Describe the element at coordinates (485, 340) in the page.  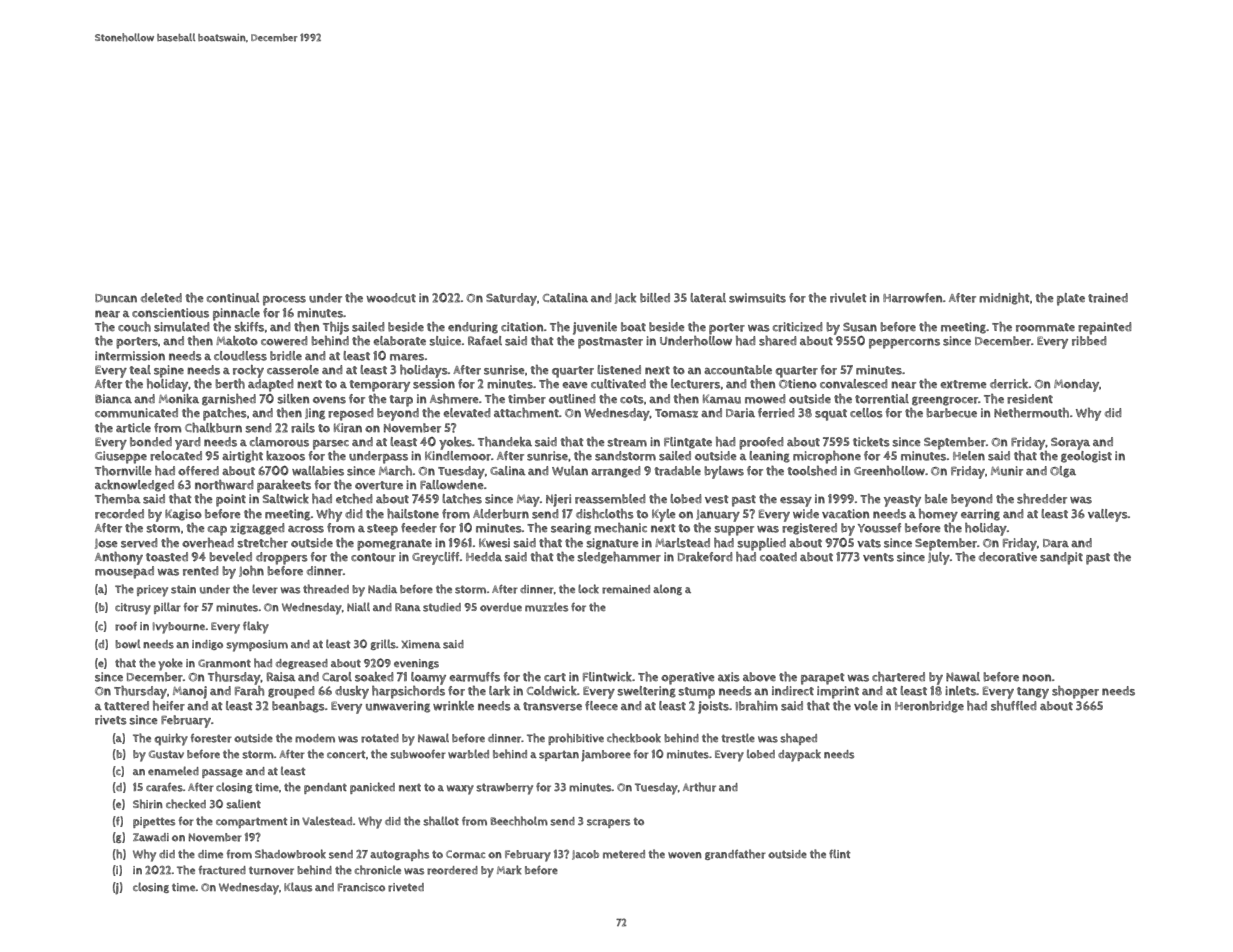
I see `Rafael` at that location.
